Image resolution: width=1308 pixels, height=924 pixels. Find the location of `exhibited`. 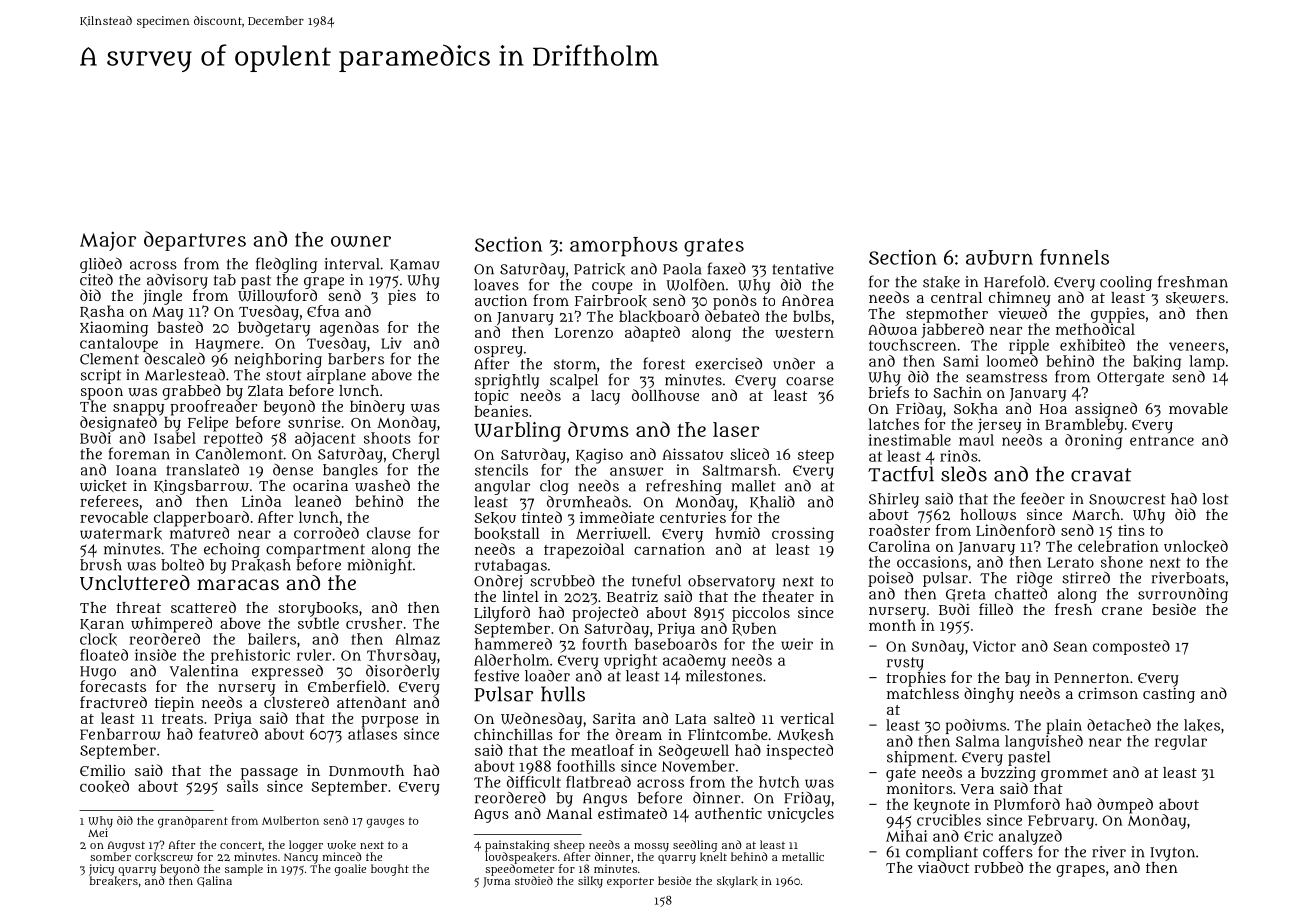

exhibited is located at coordinates (1092, 345).
